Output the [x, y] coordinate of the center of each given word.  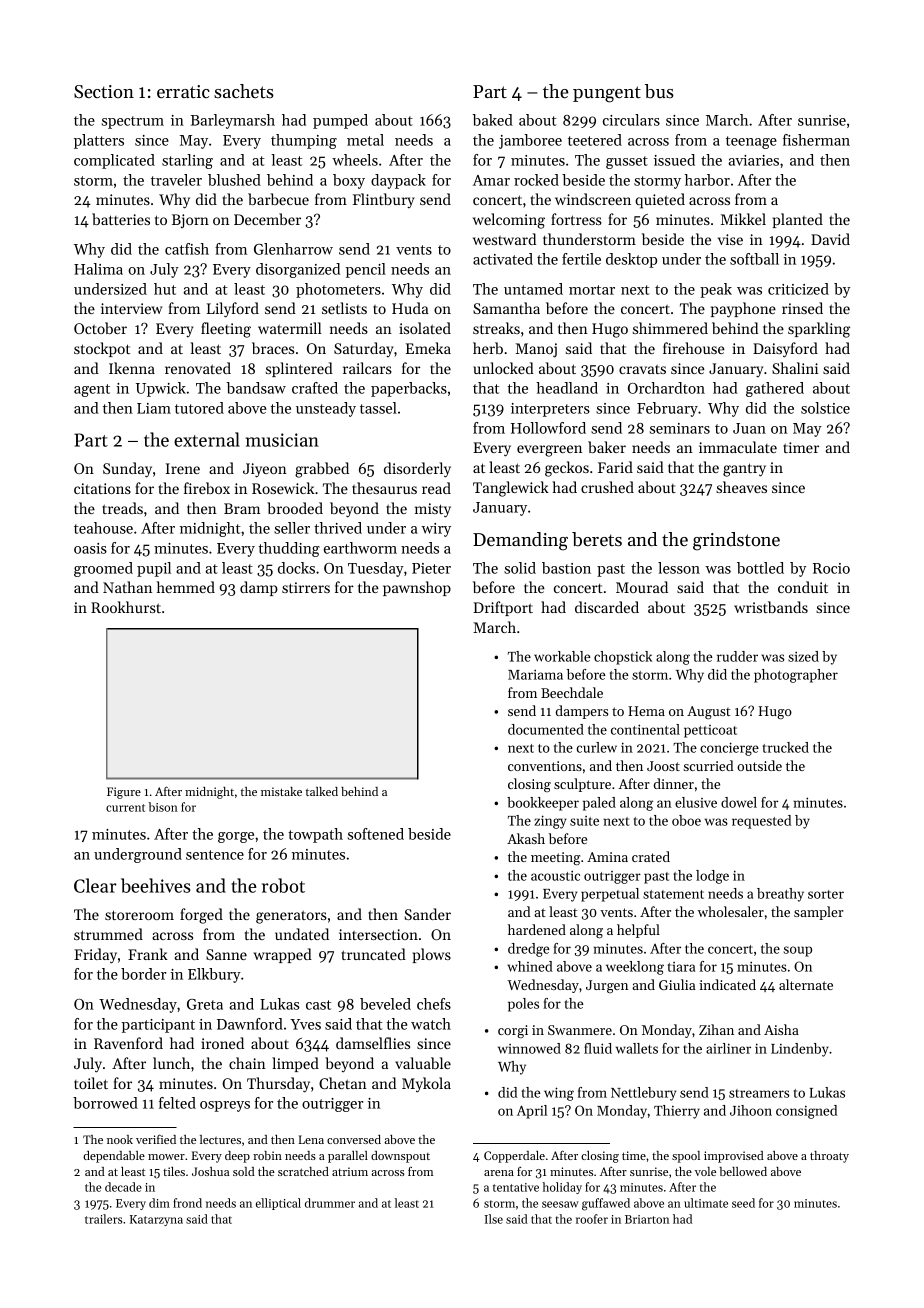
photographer [796, 676]
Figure [124, 793]
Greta [205, 1004]
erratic [183, 91]
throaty [829, 1157]
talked [322, 791]
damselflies [373, 1043]
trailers [103, 1219]
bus [659, 91]
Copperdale [514, 1157]
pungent [607, 94]
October [100, 328]
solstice [825, 408]
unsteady [326, 409]
